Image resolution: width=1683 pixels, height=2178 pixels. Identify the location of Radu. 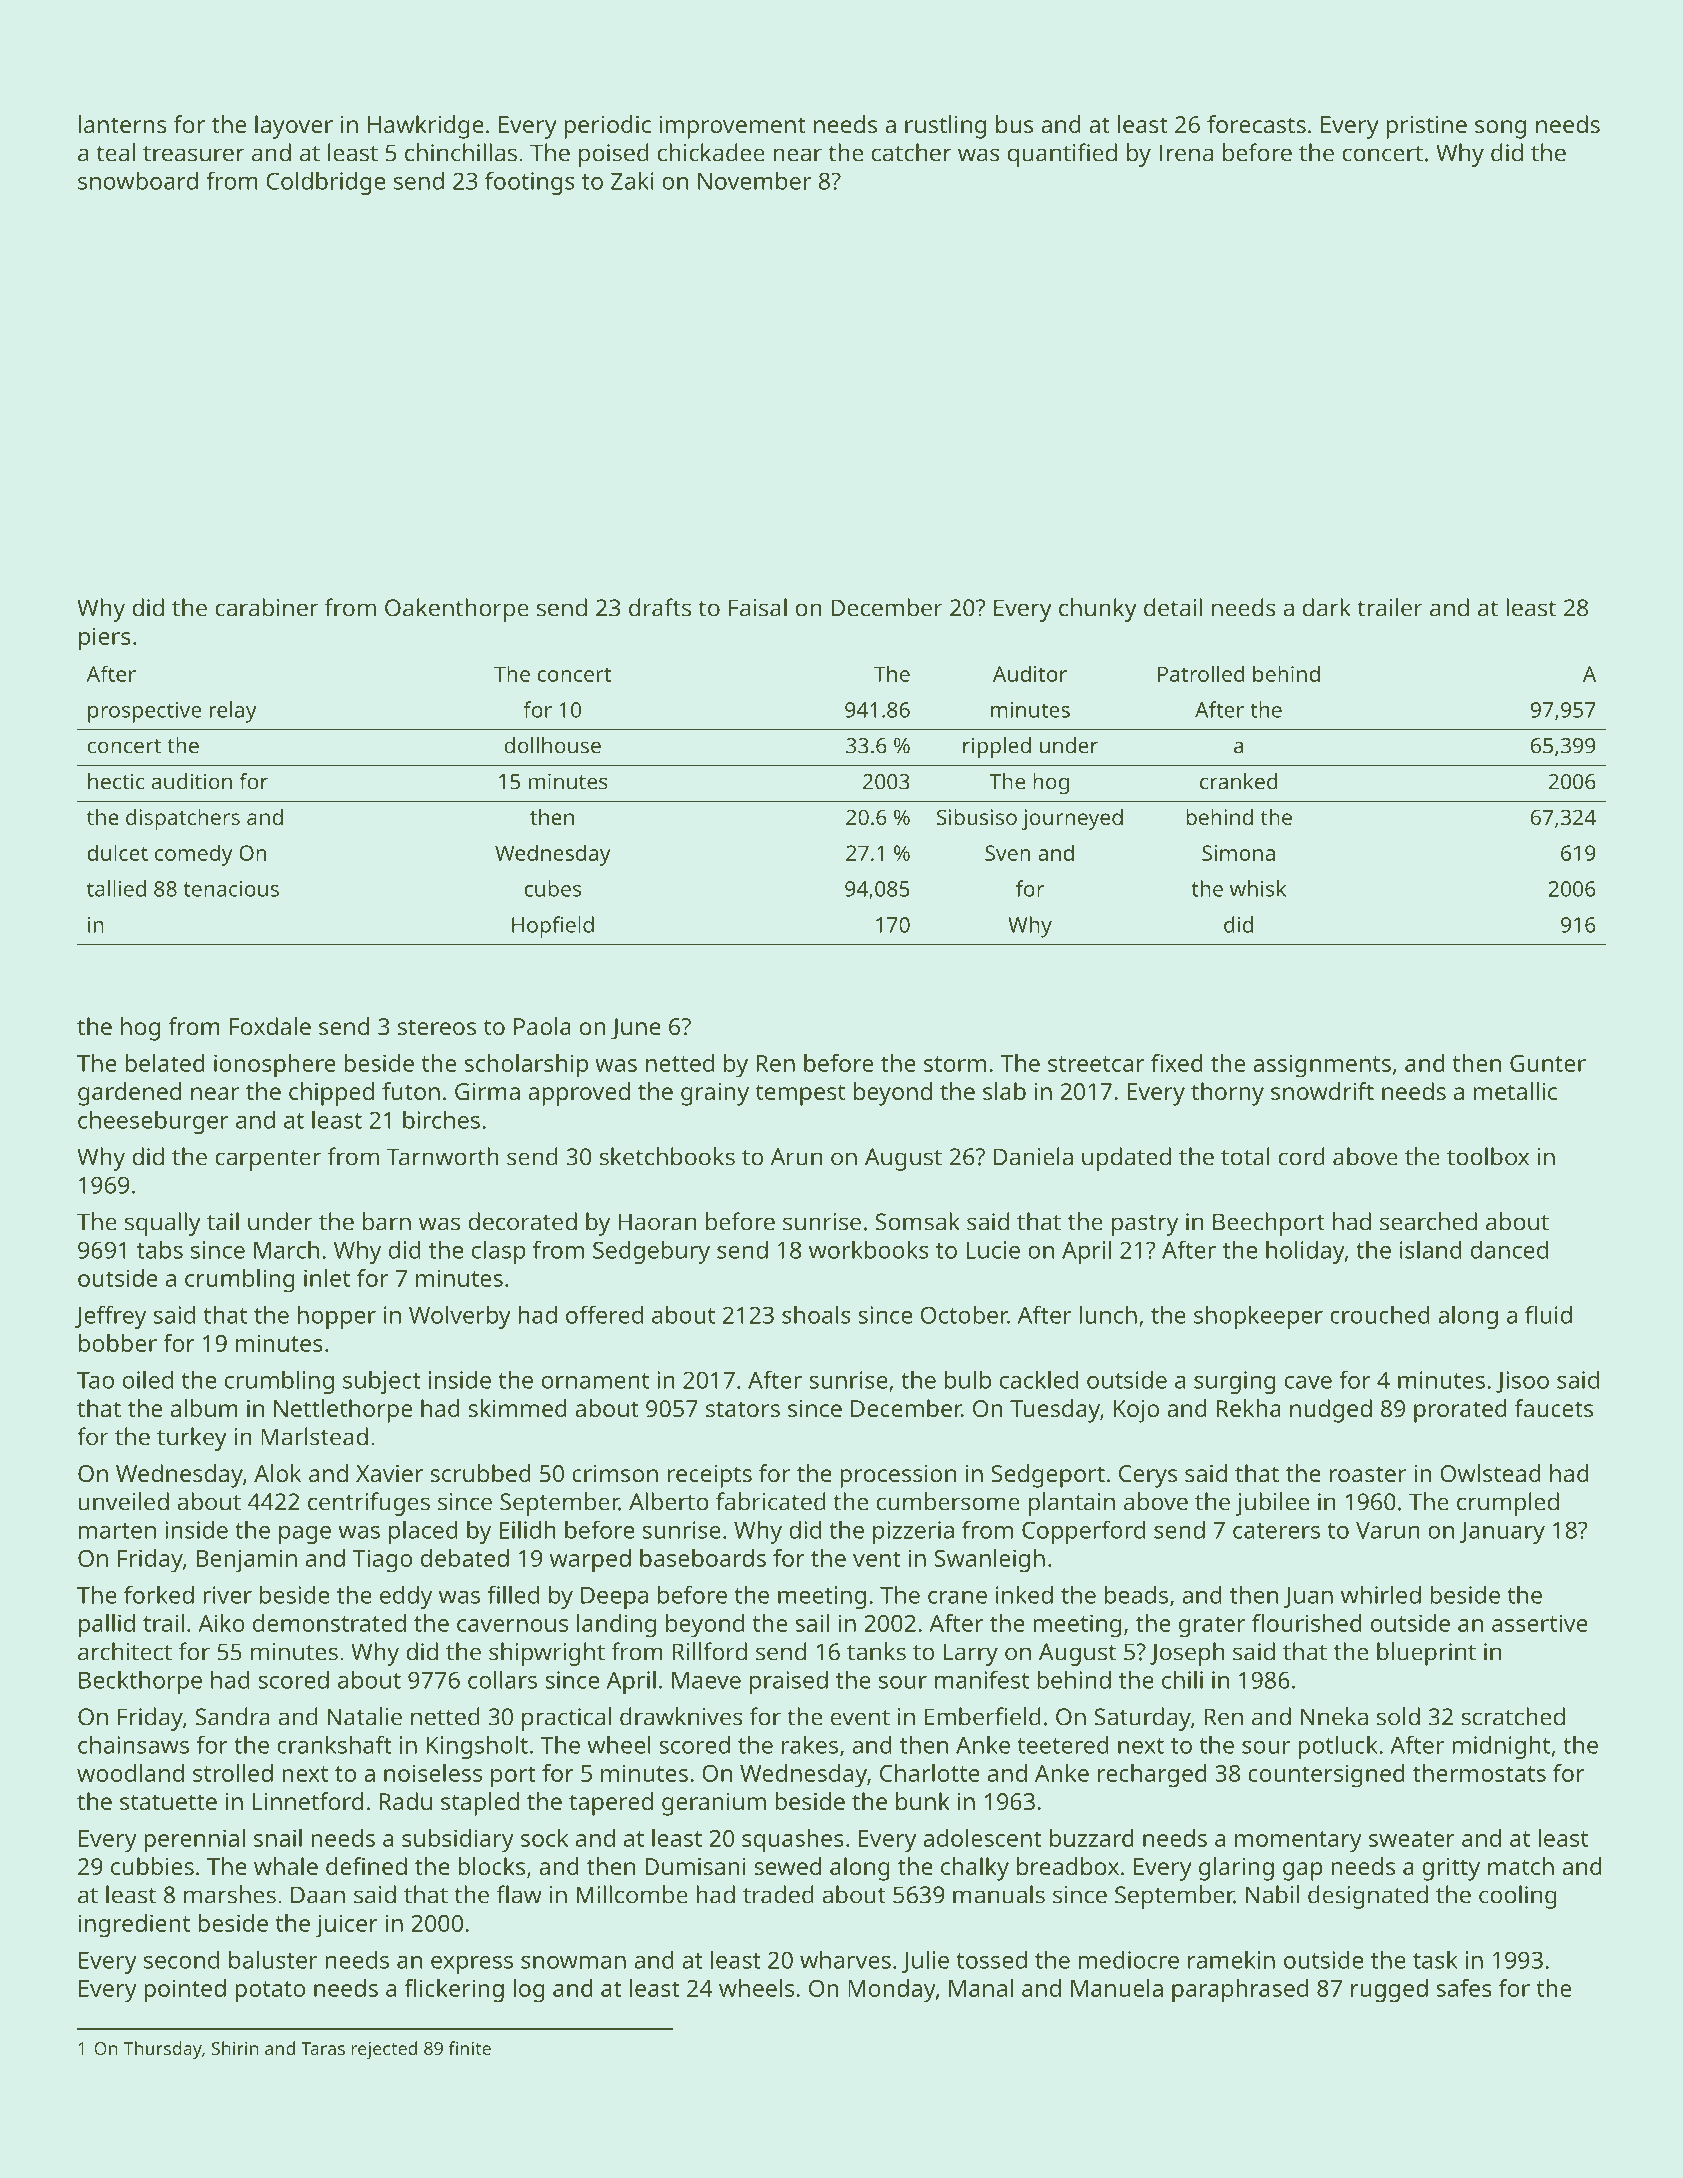
(406, 1801).
